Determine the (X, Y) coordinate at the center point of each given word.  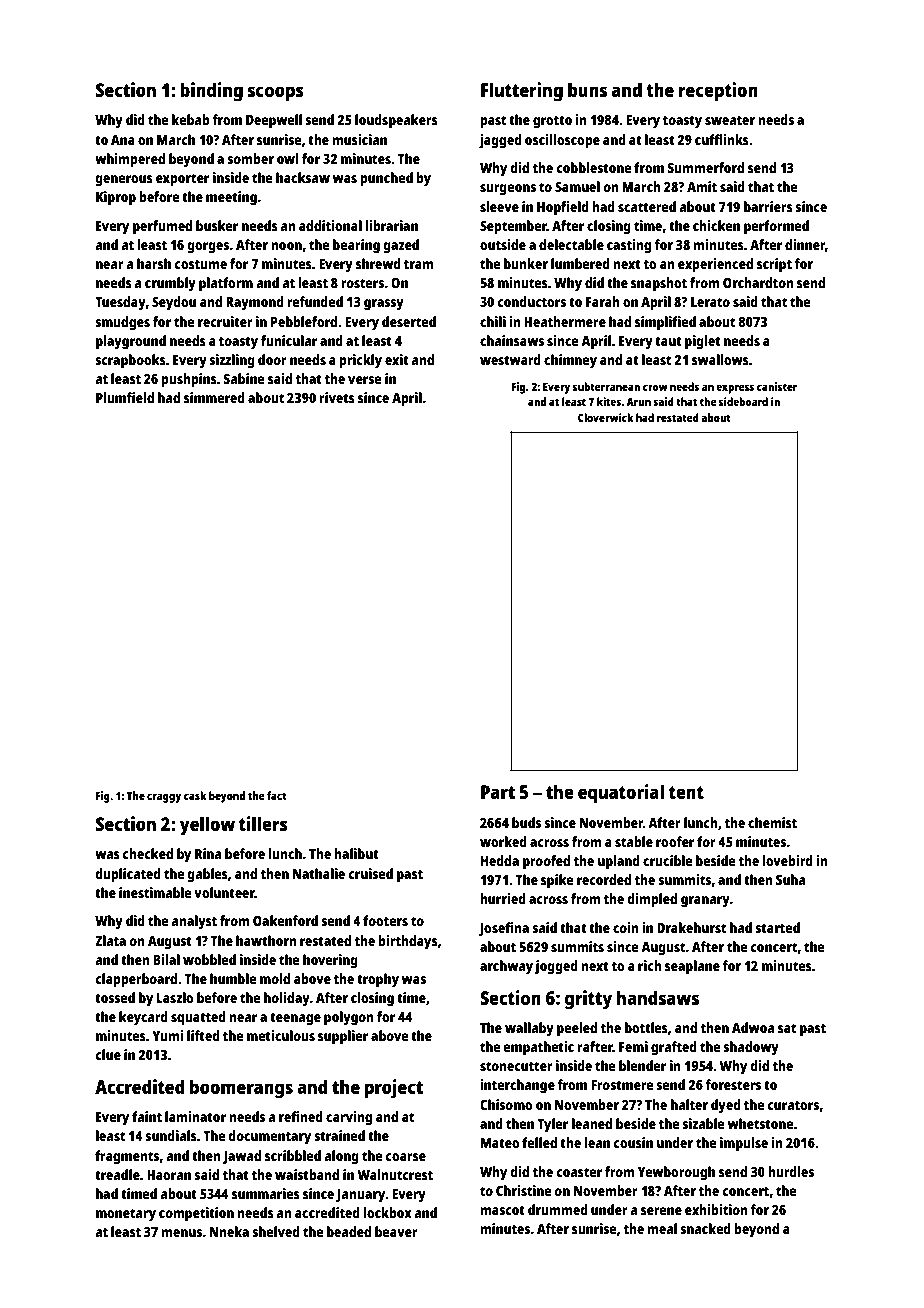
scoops (276, 94)
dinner (805, 244)
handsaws (658, 997)
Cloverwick (605, 417)
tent (686, 792)
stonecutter (516, 1066)
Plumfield (125, 397)
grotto (552, 122)
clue (108, 1054)
